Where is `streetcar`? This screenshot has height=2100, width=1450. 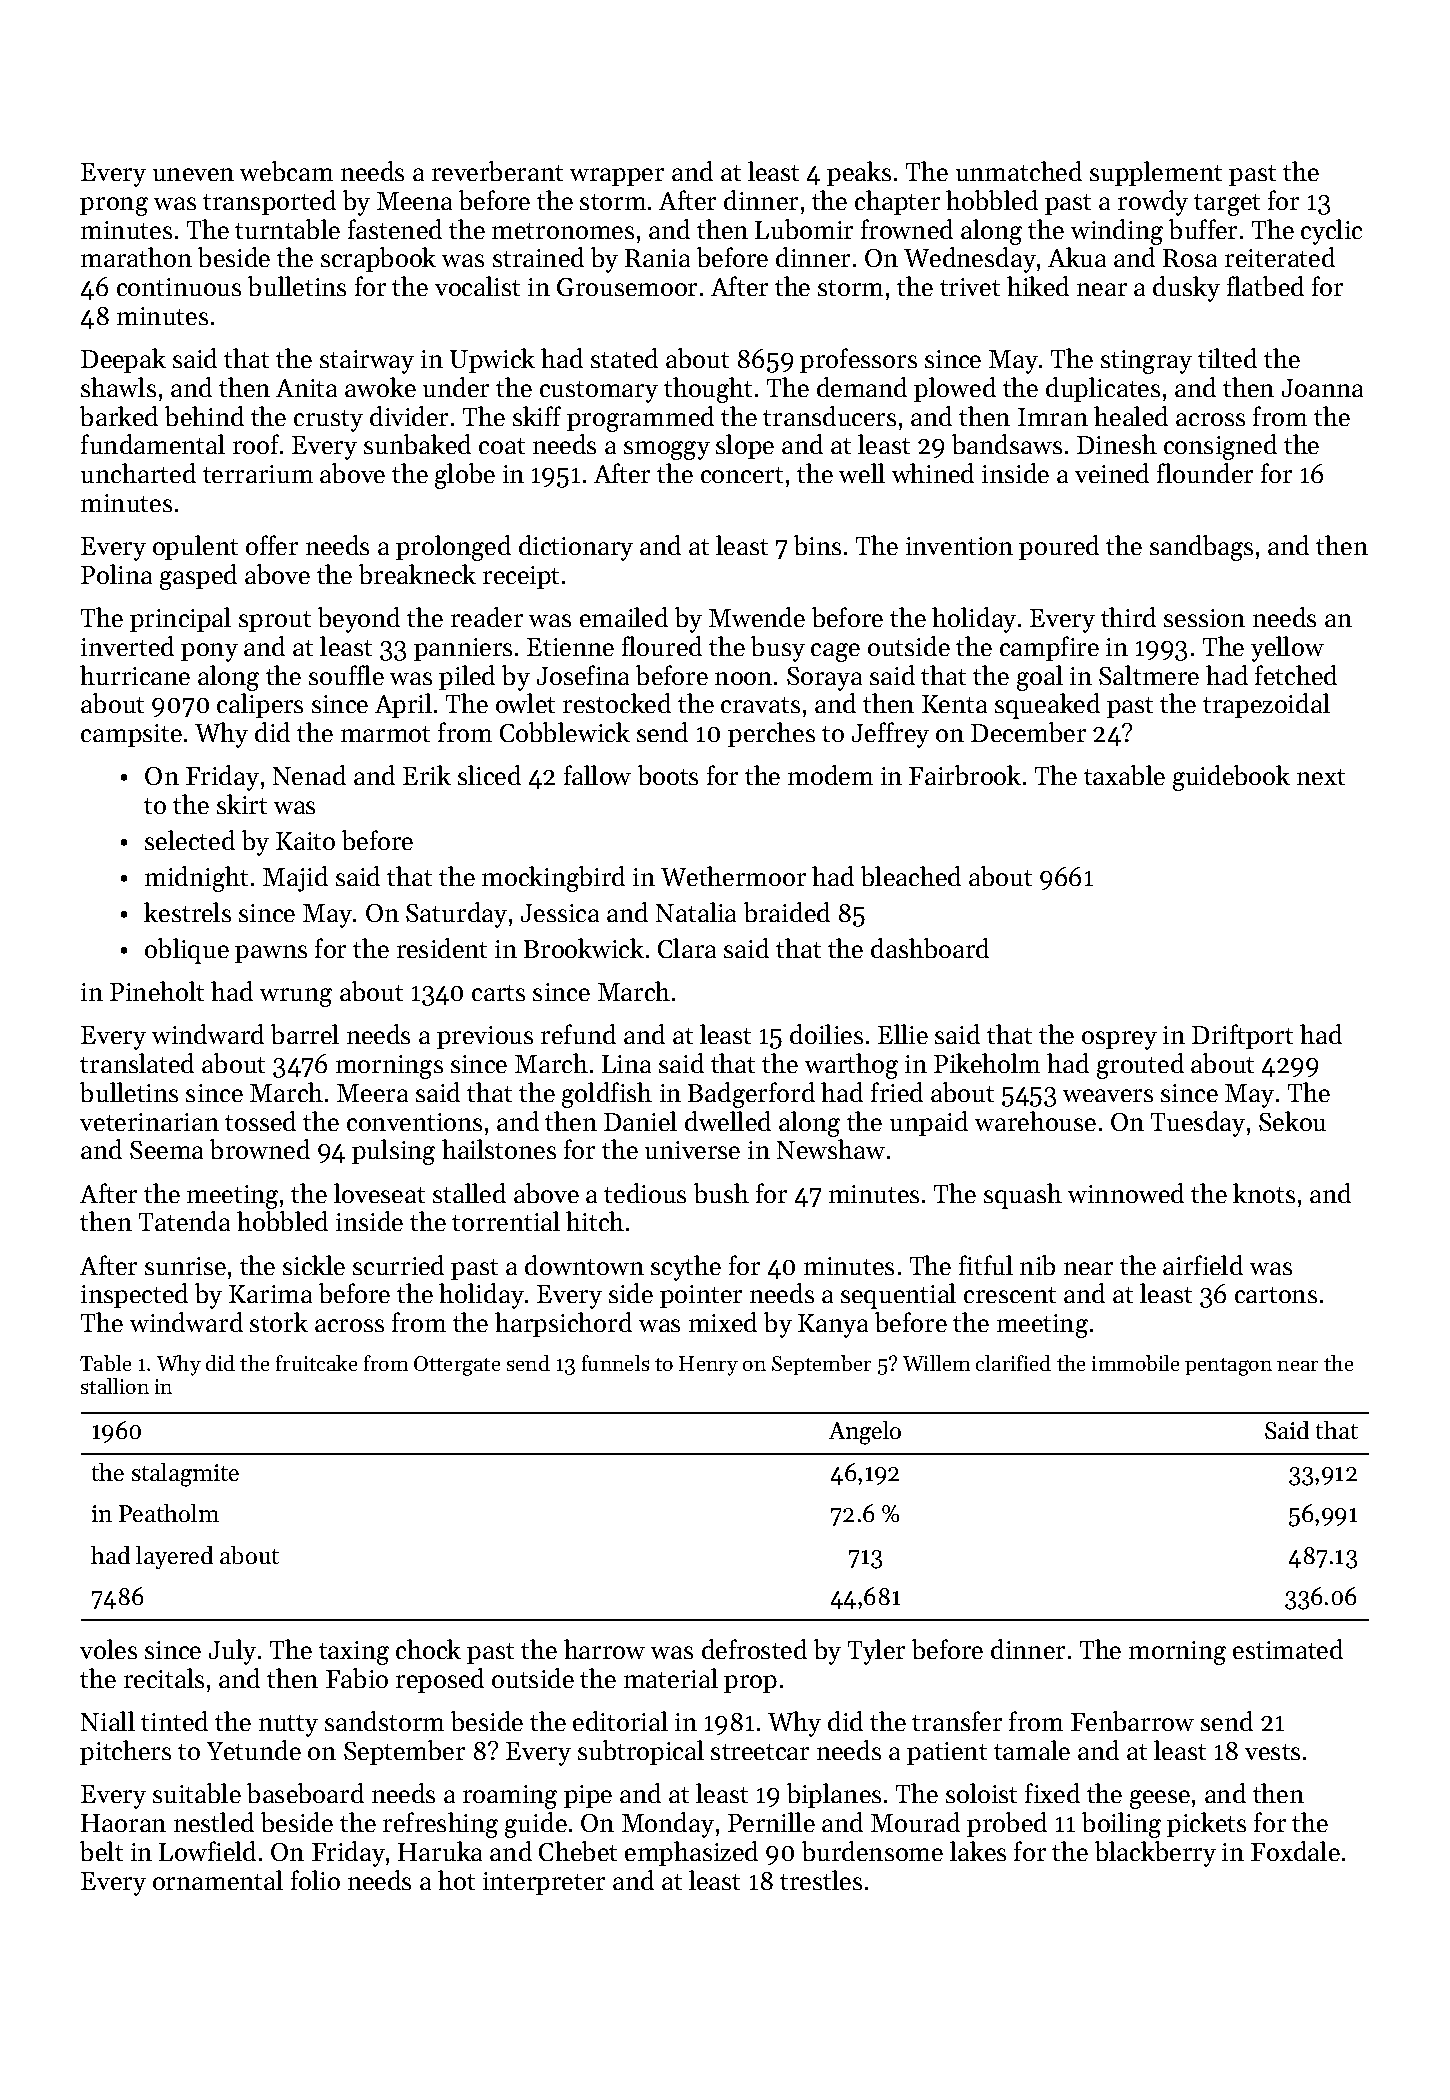
streetcar is located at coordinates (760, 1752).
